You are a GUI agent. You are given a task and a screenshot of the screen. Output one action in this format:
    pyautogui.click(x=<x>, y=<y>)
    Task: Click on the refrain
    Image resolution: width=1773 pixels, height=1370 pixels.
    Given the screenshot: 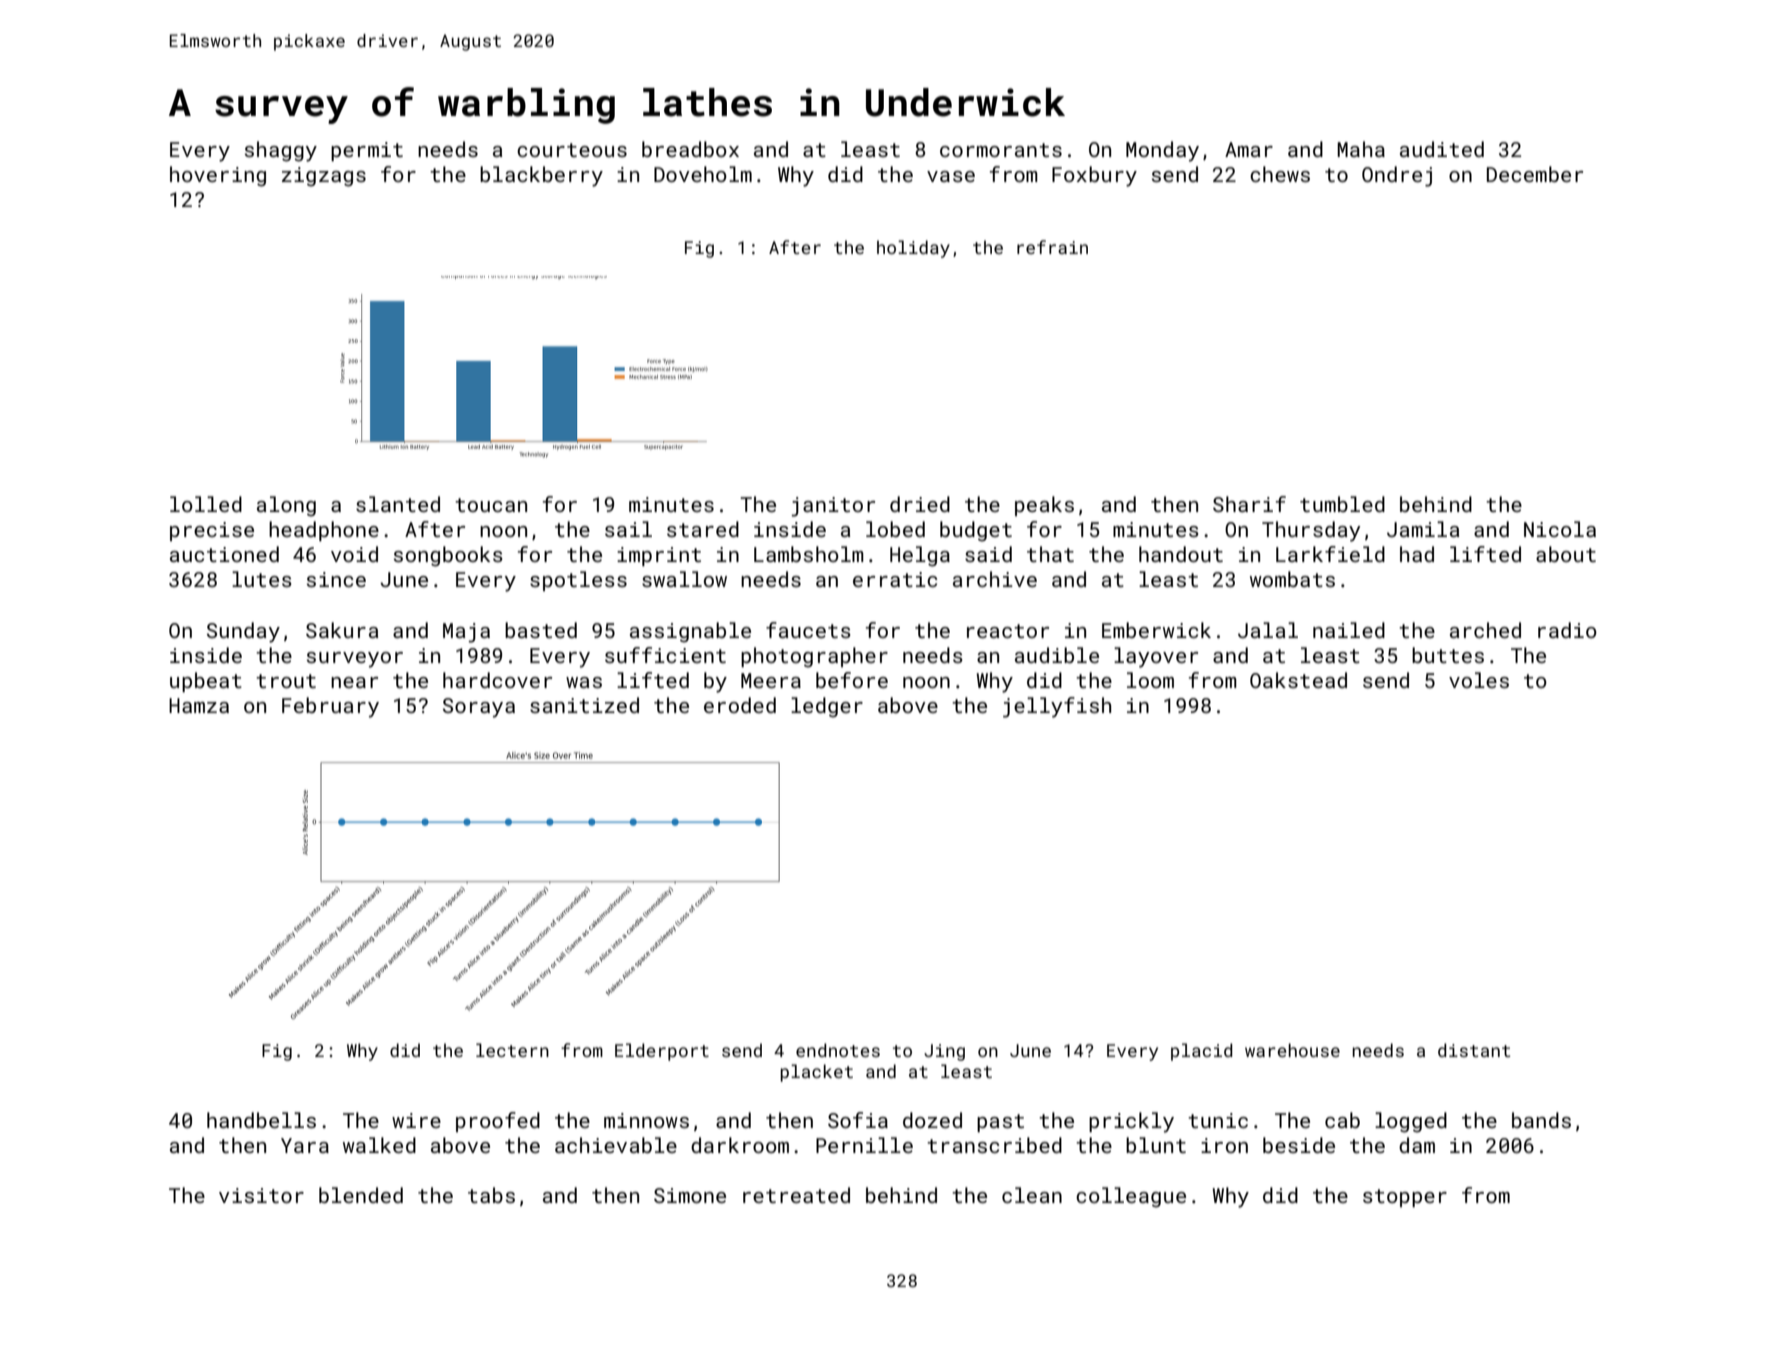 What is the action you would take?
    pyautogui.click(x=1052, y=247)
